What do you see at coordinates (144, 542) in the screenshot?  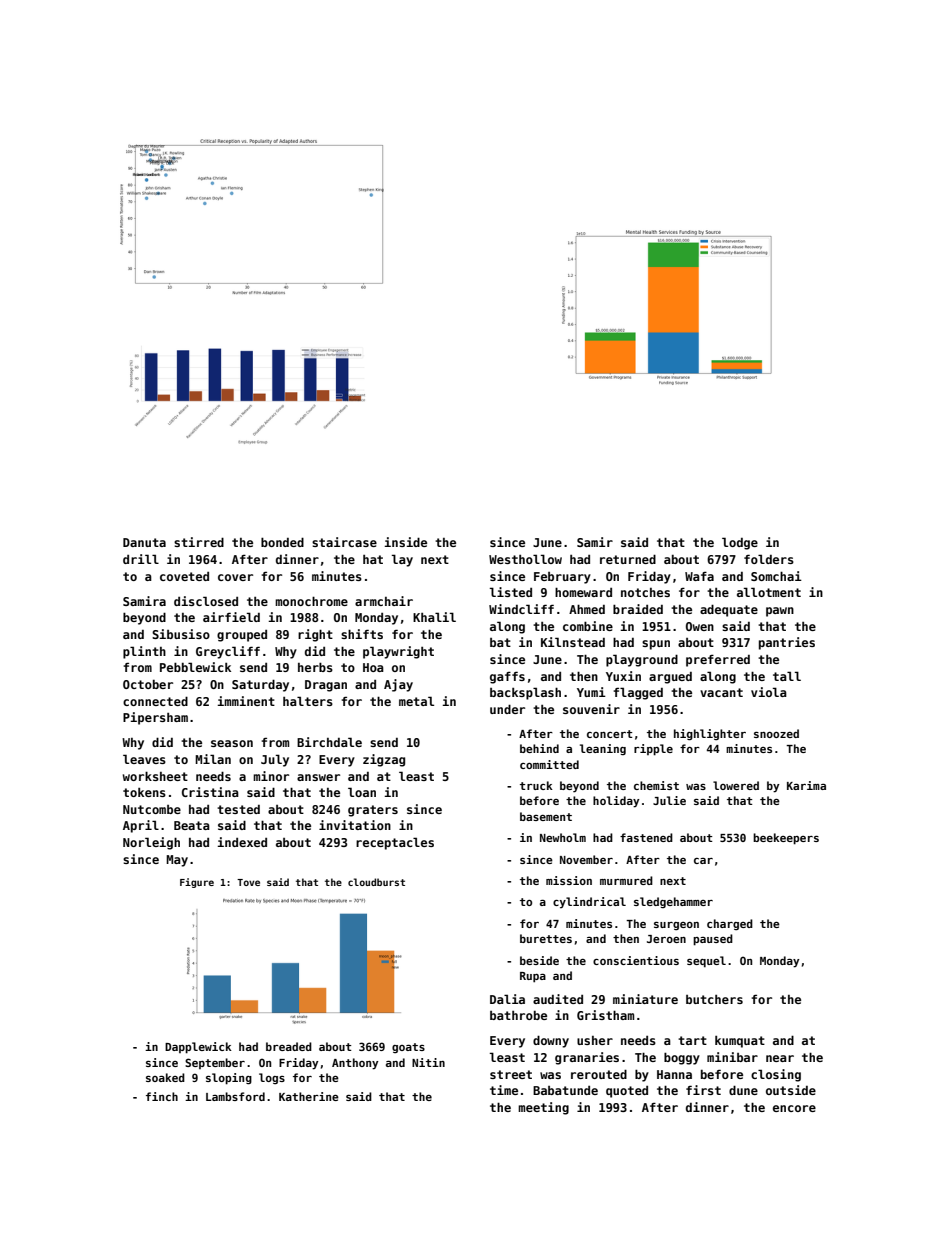 I see `Danuta` at bounding box center [144, 542].
